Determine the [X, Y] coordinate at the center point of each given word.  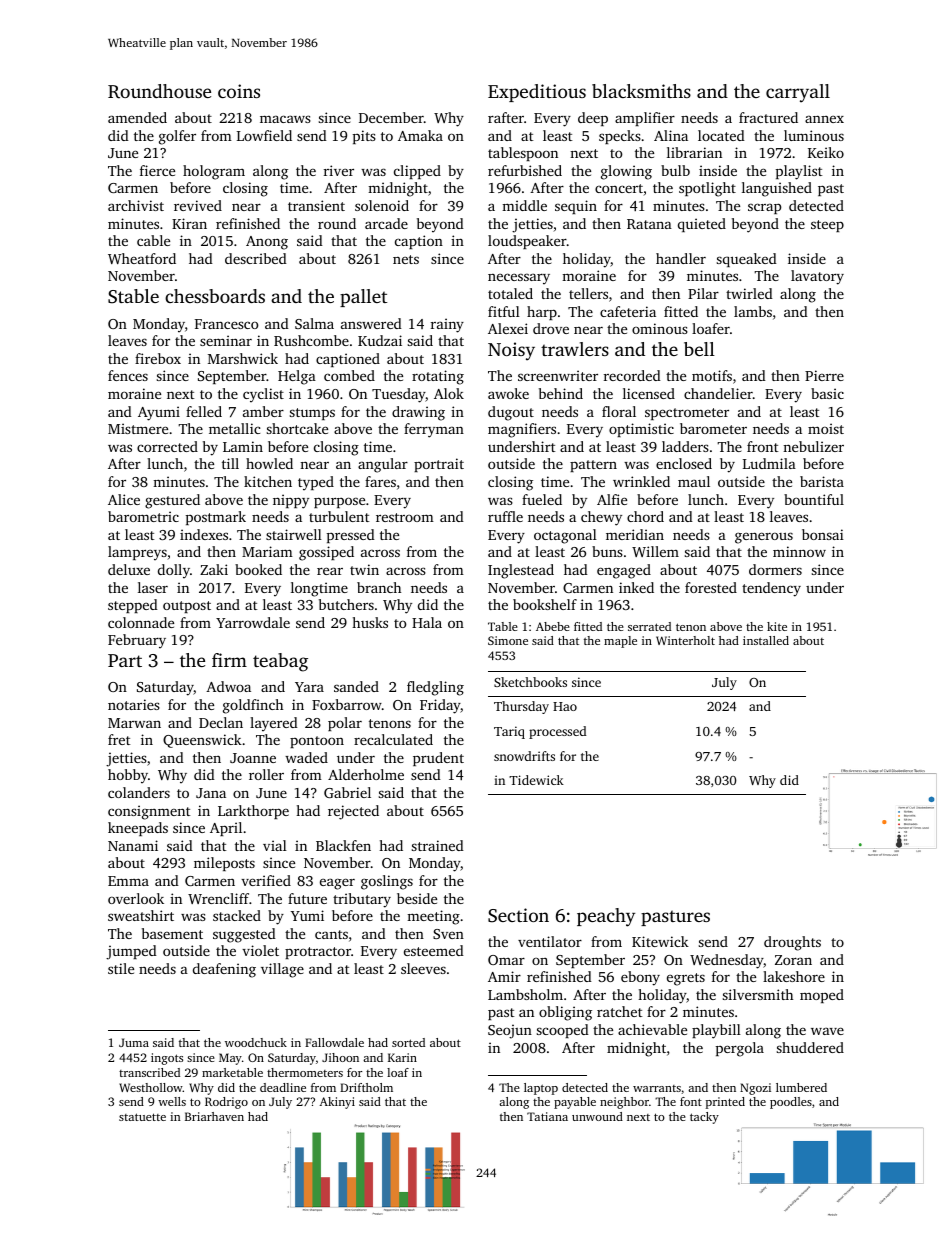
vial [275, 845]
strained [438, 845]
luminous [814, 135]
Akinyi [337, 1103]
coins [239, 91]
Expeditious [537, 93]
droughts [792, 943]
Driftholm [366, 1087]
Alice [124, 499]
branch [379, 587]
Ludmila [769, 463]
